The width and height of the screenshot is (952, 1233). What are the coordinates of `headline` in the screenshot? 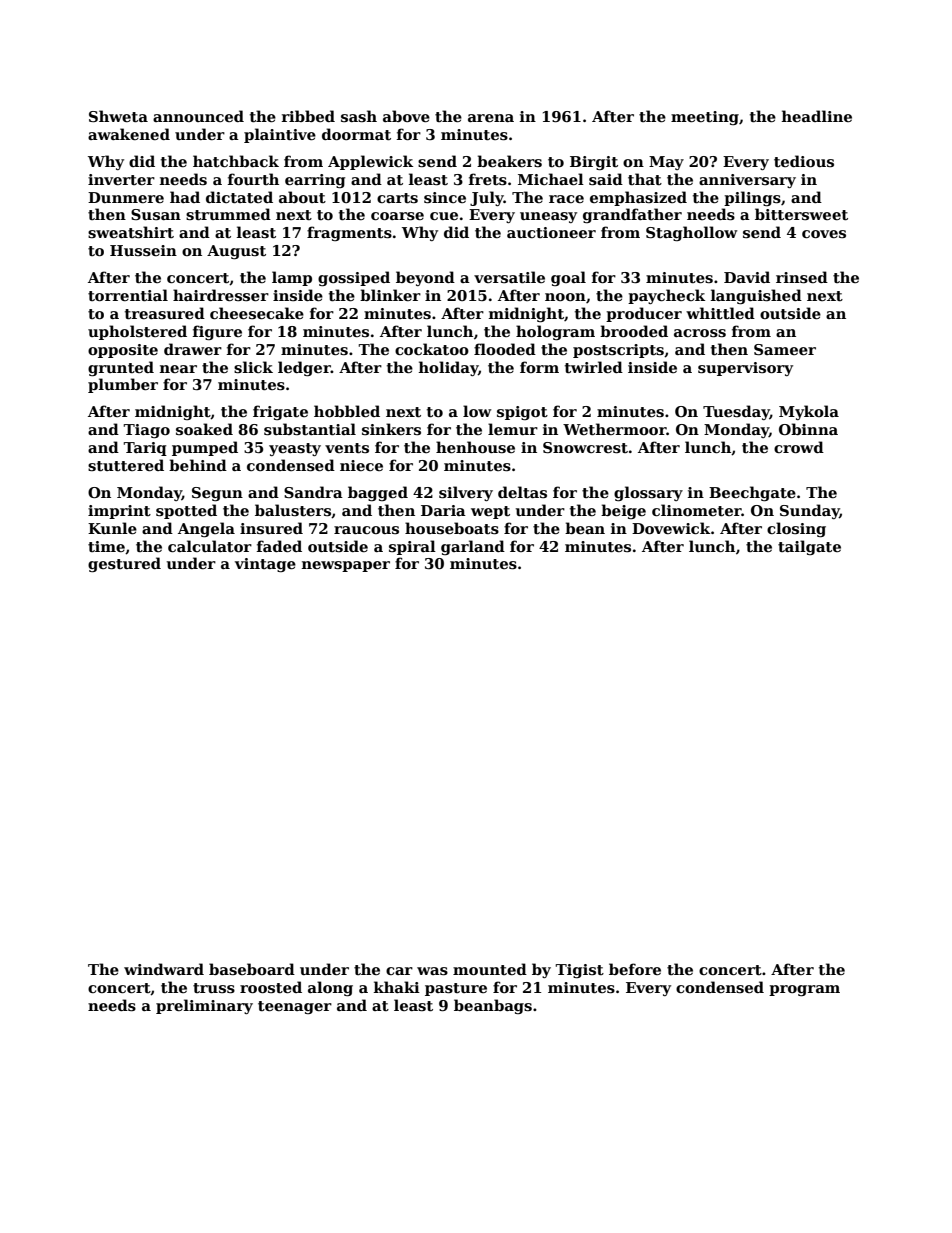 It's located at (817, 116).
